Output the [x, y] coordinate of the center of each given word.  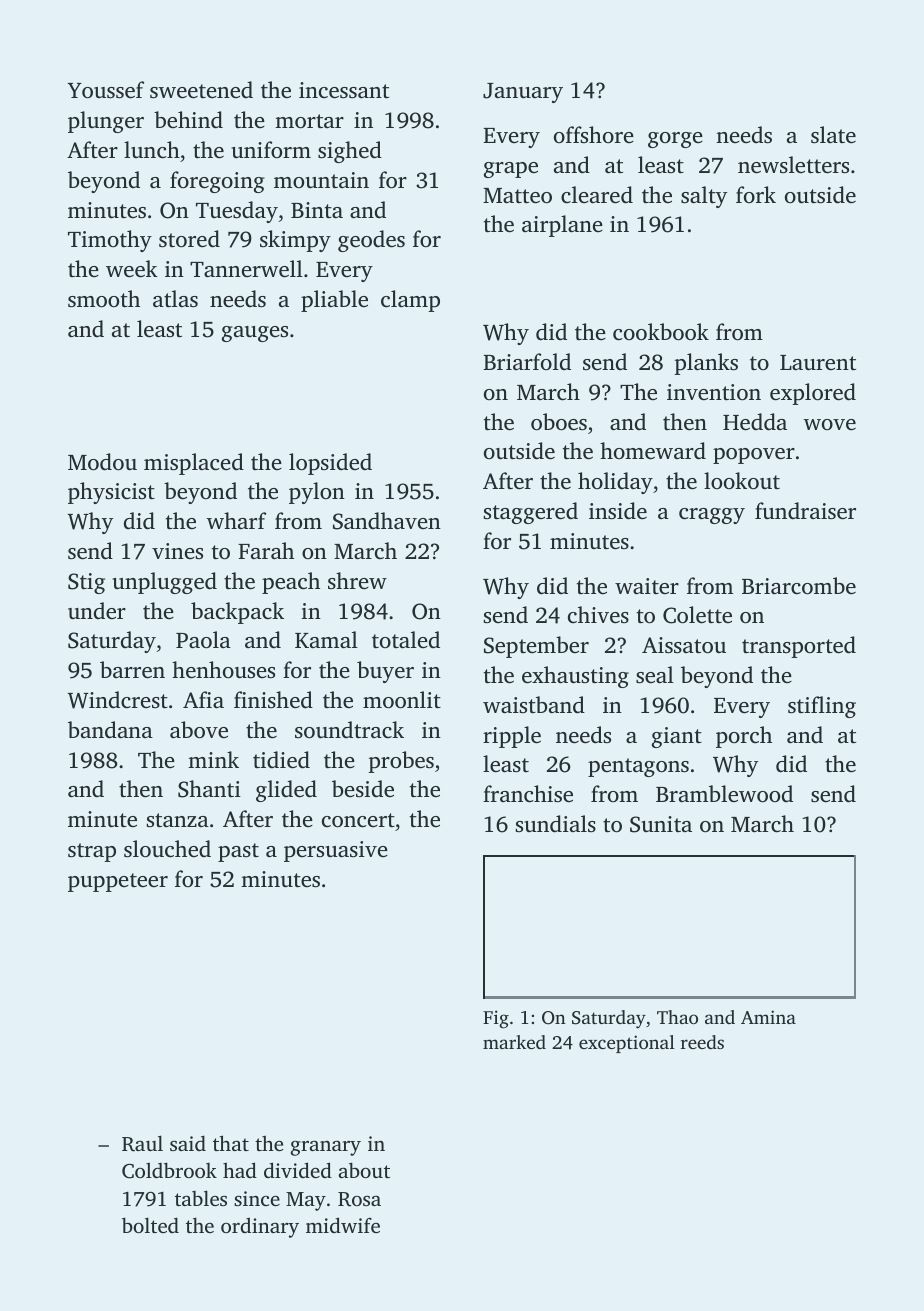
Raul [142, 1143]
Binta [317, 210]
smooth [104, 299]
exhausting [575, 677]
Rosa [359, 1199]
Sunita [661, 824]
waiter [647, 586]
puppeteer [118, 882]
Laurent [818, 363]
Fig [496, 1019]
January [523, 93]
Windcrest [118, 700]
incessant [344, 90]
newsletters [793, 165]
